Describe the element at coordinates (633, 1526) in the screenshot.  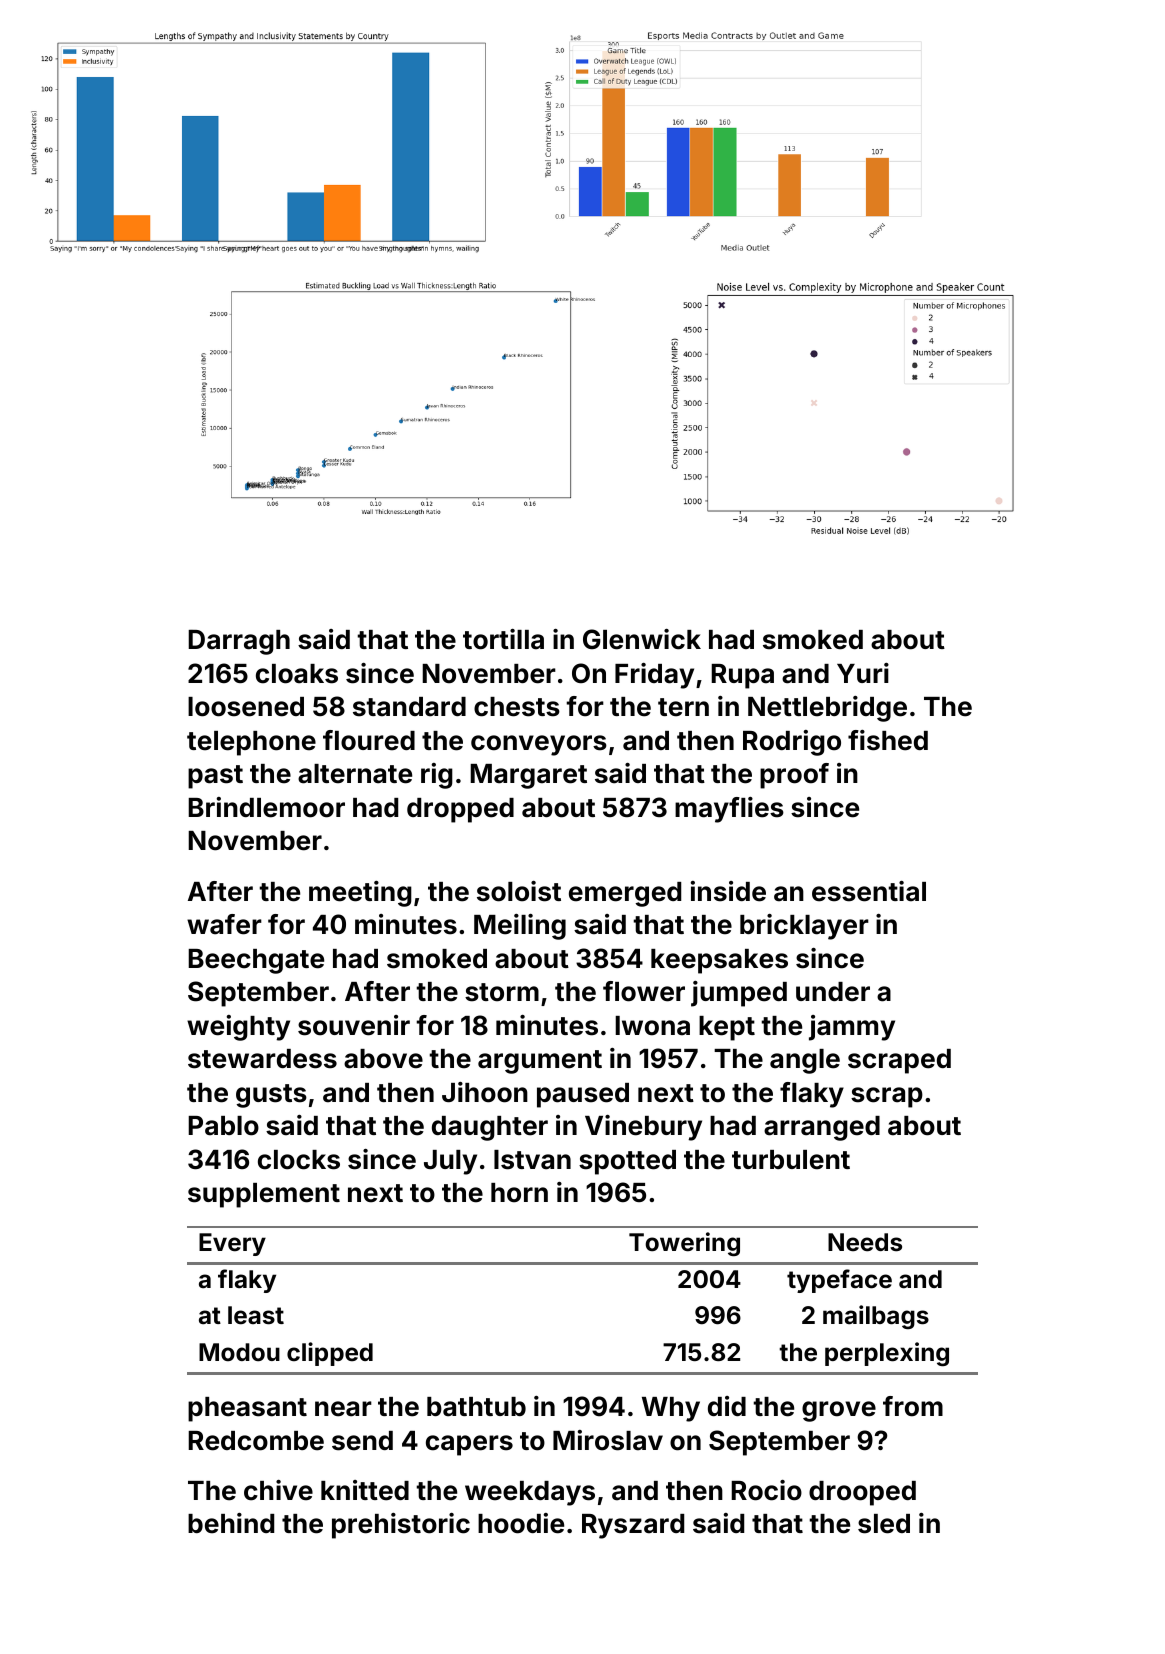
I see `Ryszard` at that location.
